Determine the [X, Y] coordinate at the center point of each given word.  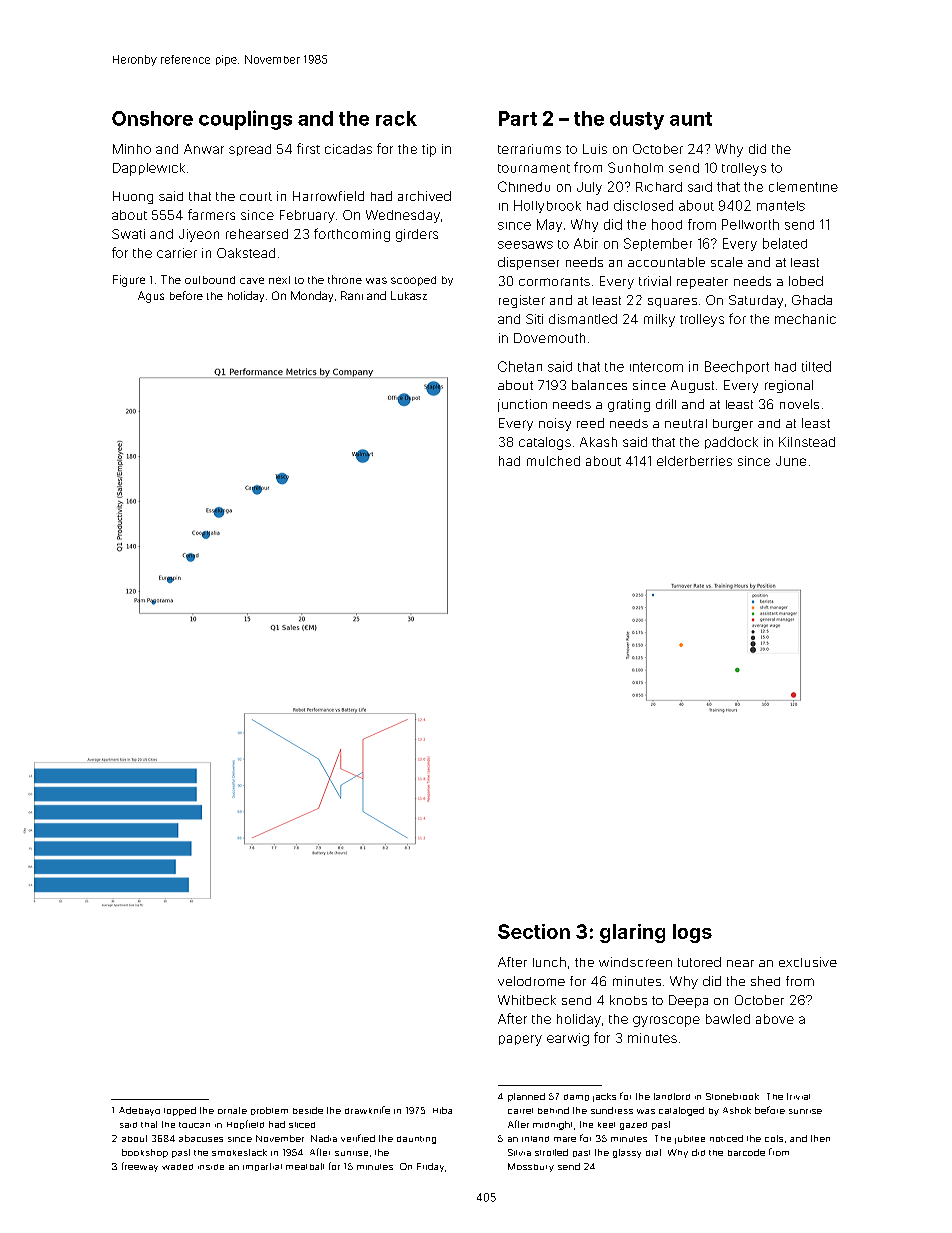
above [775, 1019]
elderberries [694, 461]
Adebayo [139, 1111]
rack [396, 118]
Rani [352, 295]
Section [534, 931]
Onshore [152, 118]
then [820, 1138]
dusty [637, 120]
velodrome [531, 981]
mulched [553, 461]
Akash [598, 442]
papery [520, 1040]
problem [269, 1111]
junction [522, 405]
